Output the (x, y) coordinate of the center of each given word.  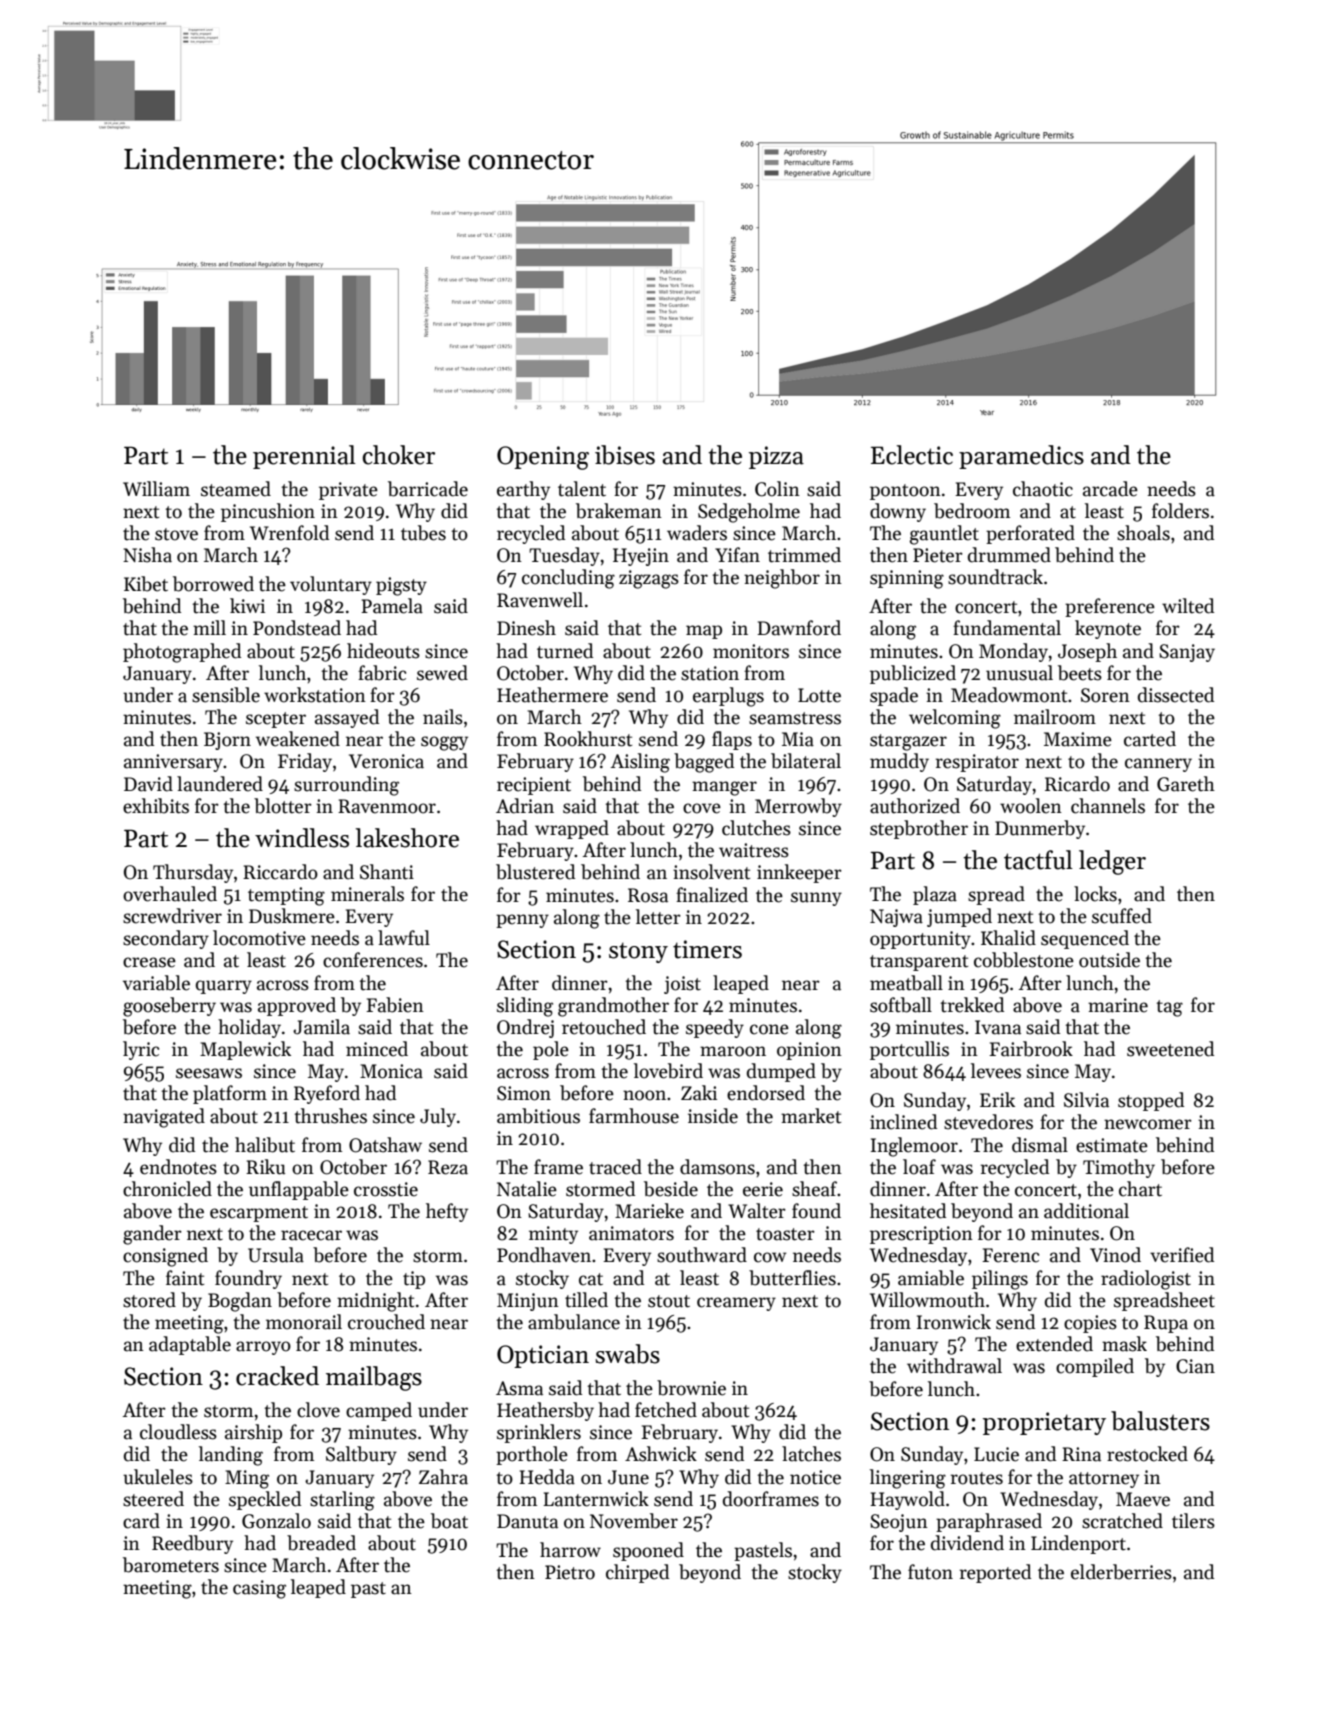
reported (995, 1573)
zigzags (649, 579)
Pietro (570, 1572)
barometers (171, 1565)
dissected (1176, 695)
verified (1182, 1255)
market (811, 1116)
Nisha (147, 555)
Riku (265, 1167)
